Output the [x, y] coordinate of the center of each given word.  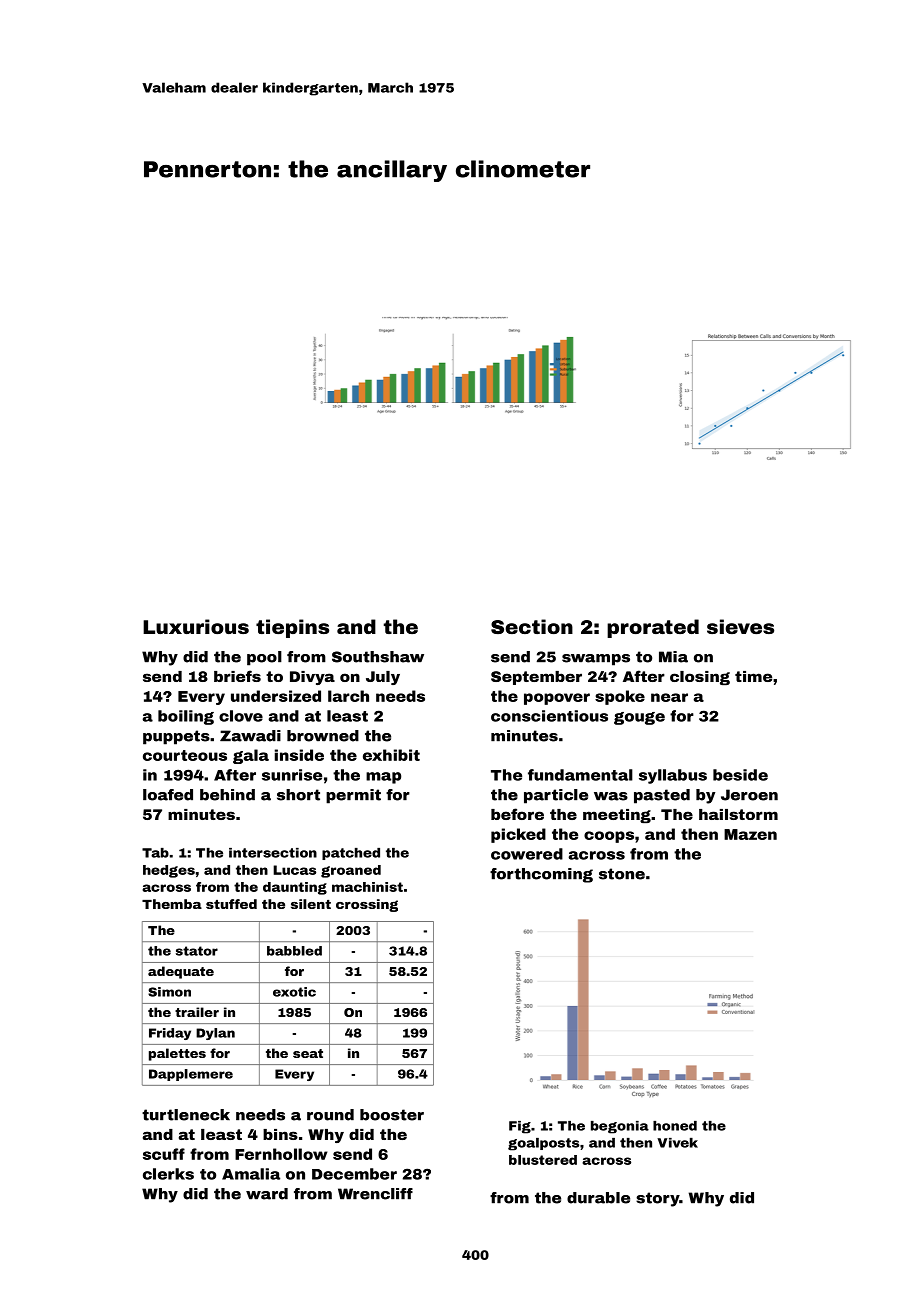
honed [675, 1126]
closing [700, 678]
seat [308, 1053]
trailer [197, 1012]
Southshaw [378, 657]
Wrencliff [375, 1194]
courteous [185, 755]
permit [353, 796]
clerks [168, 1174]
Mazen [750, 834]
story [657, 1199]
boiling [186, 717]
